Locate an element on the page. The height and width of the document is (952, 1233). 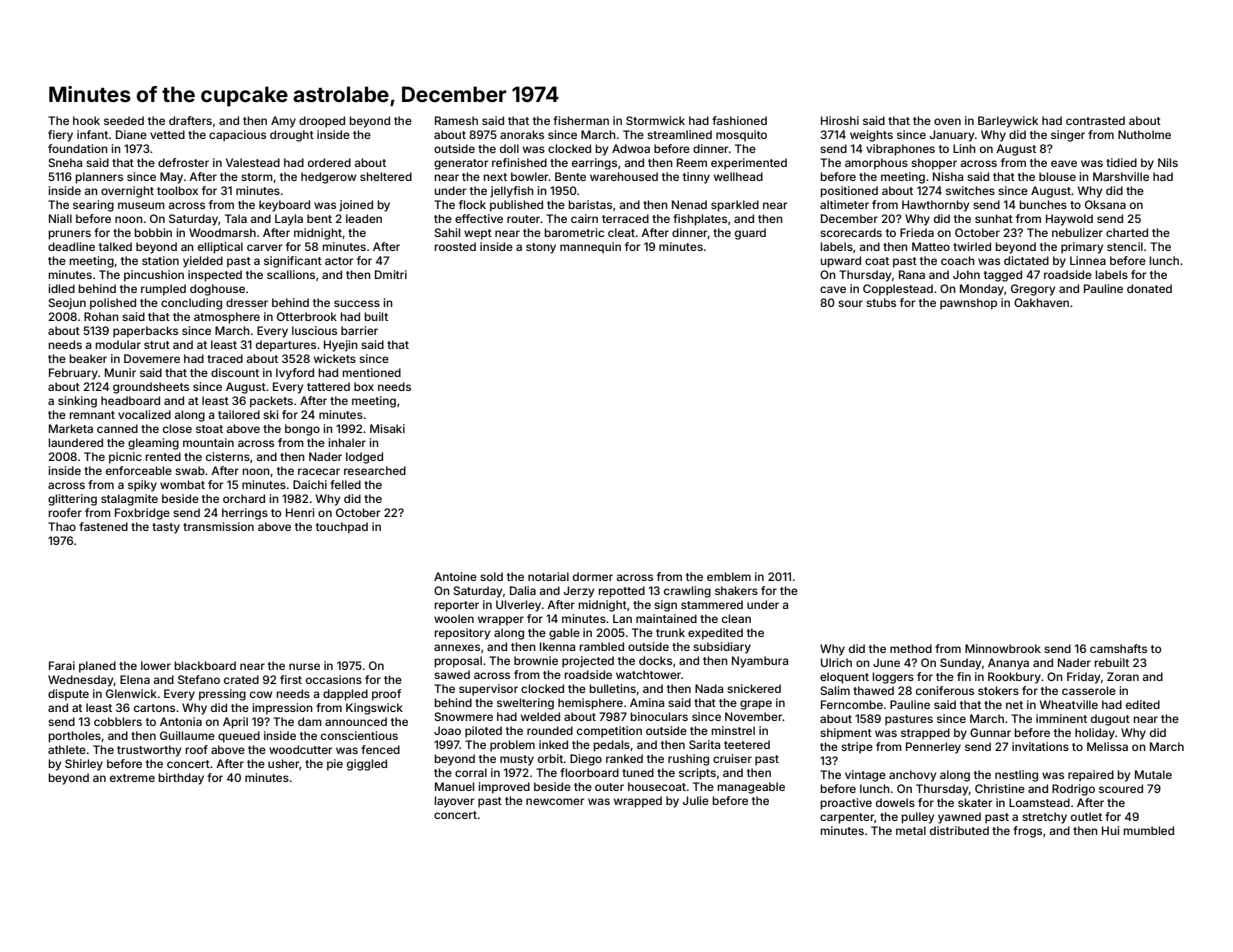
frogs is located at coordinates (1027, 832).
